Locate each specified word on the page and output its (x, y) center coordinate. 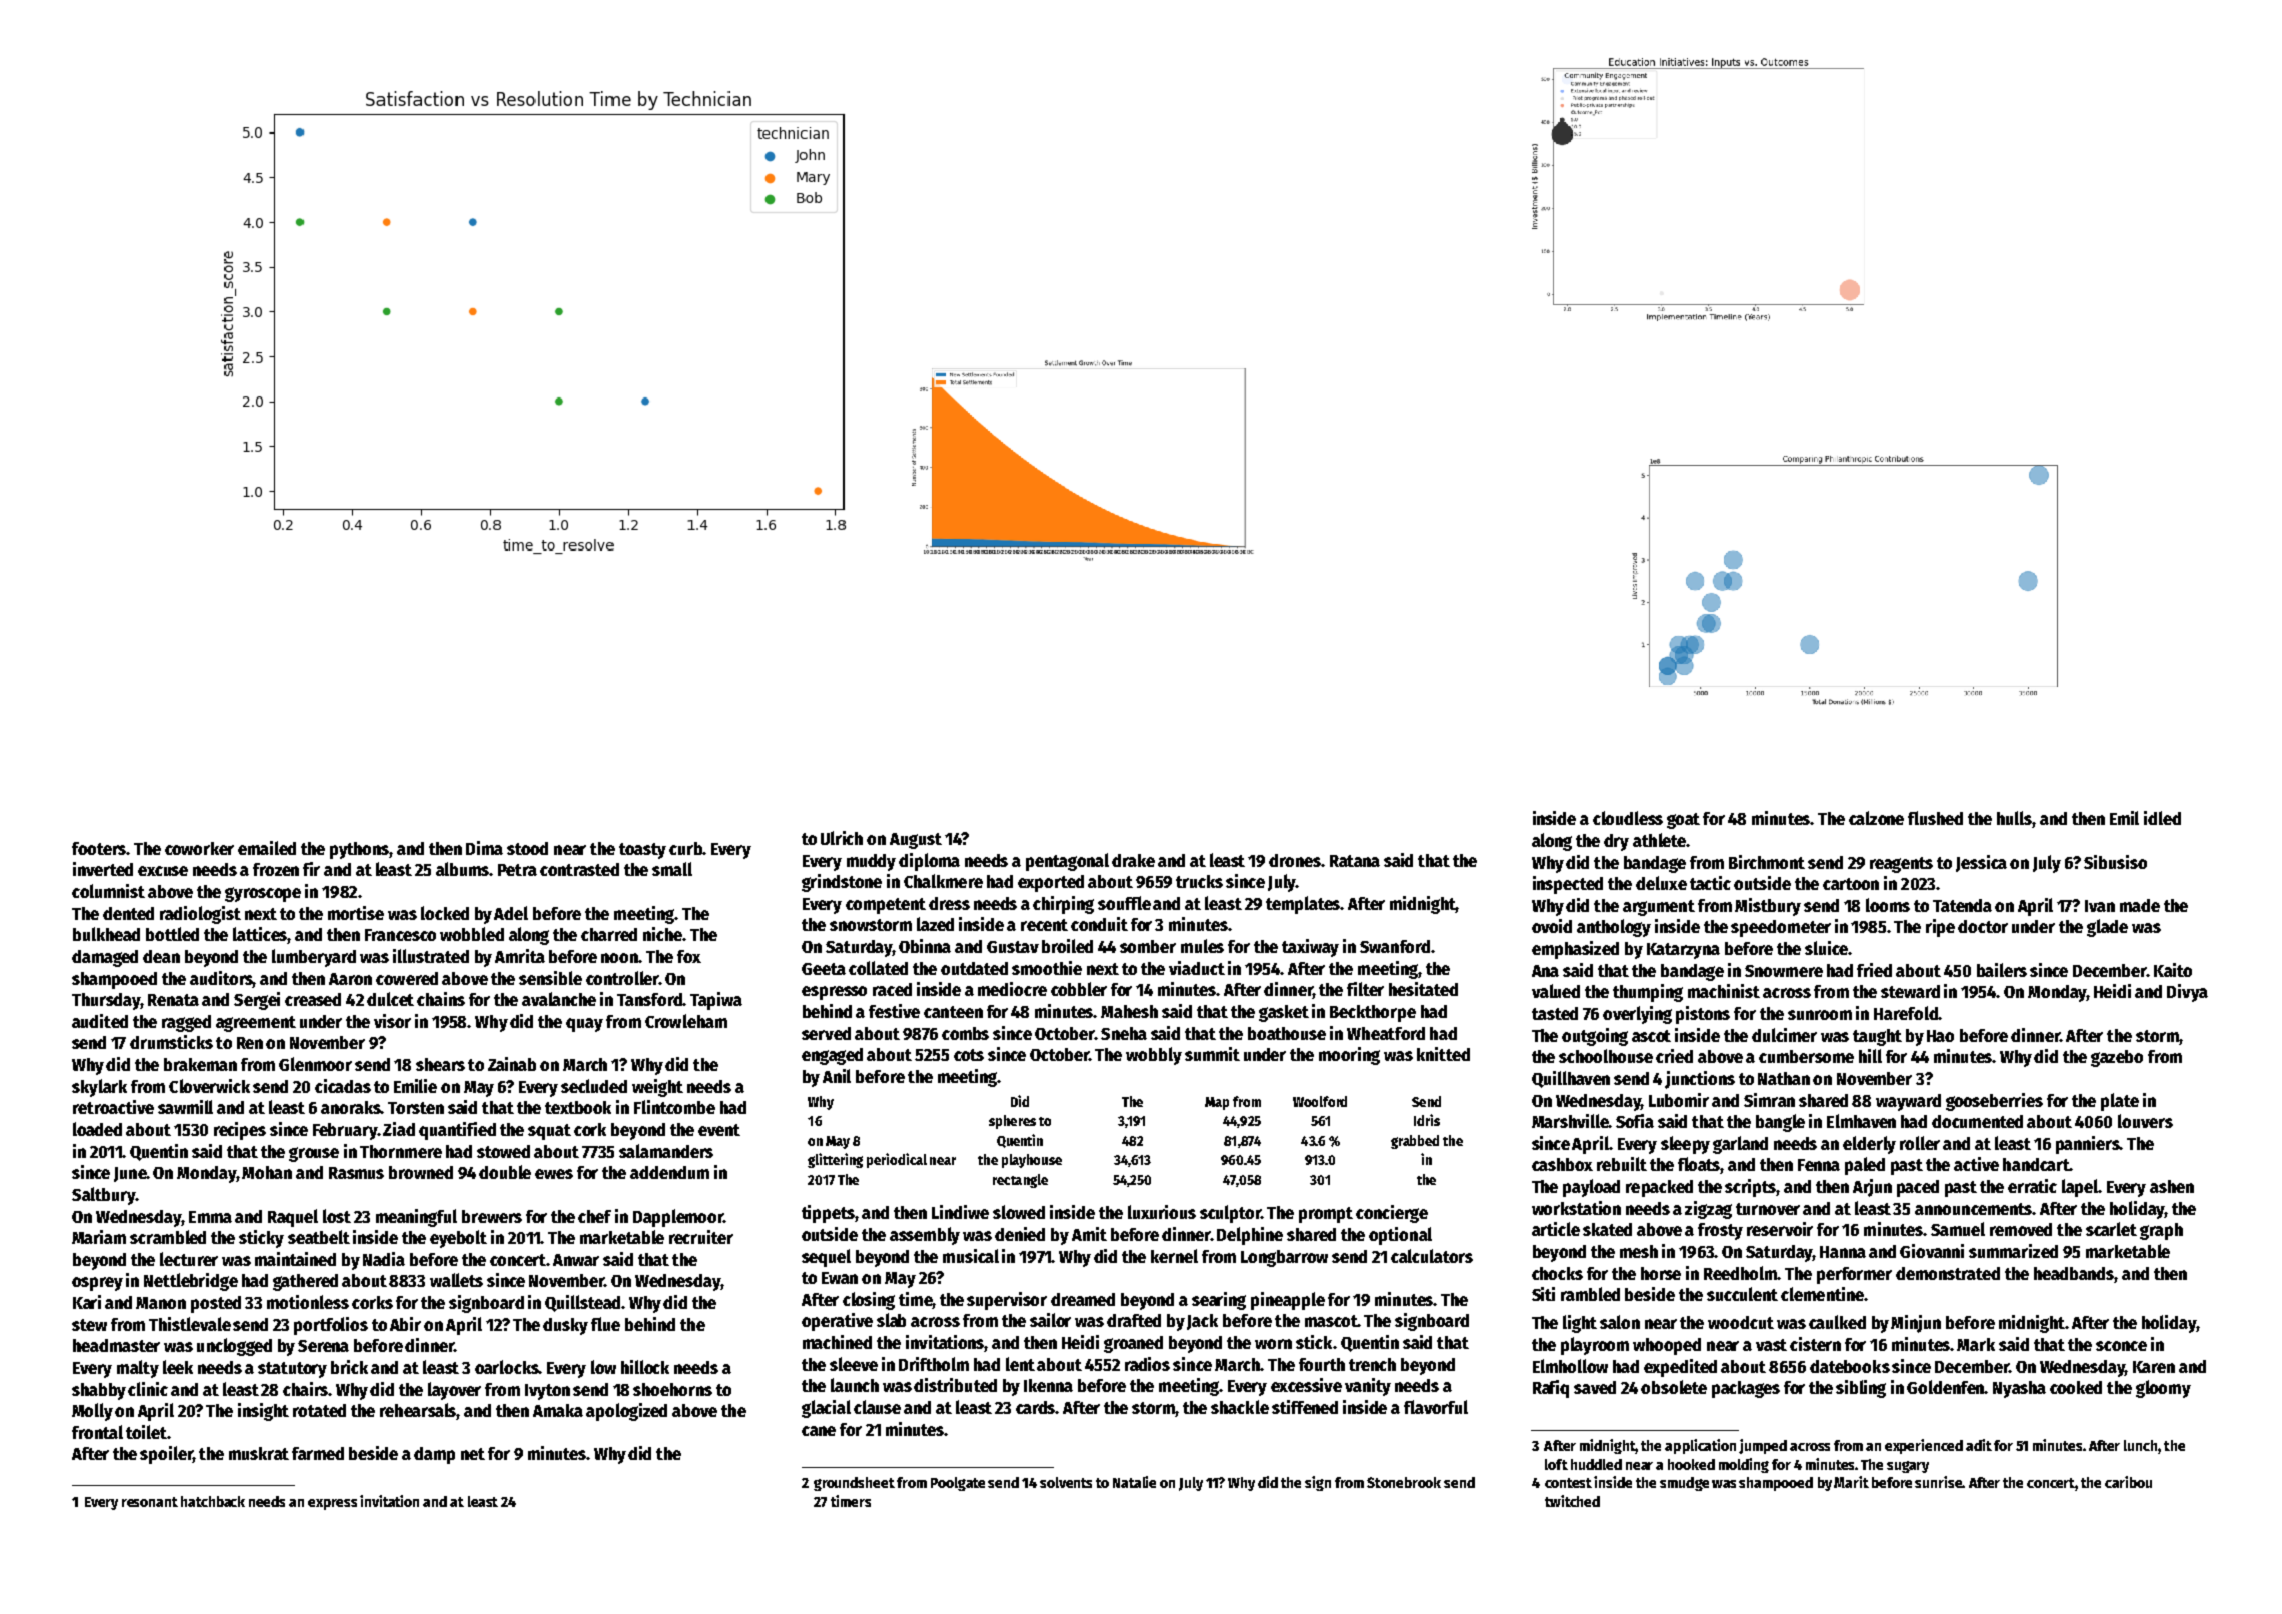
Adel (511, 913)
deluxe (1661, 883)
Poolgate (958, 1484)
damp (434, 1455)
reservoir (1780, 1229)
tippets (829, 1214)
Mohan (267, 1172)
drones (1295, 860)
